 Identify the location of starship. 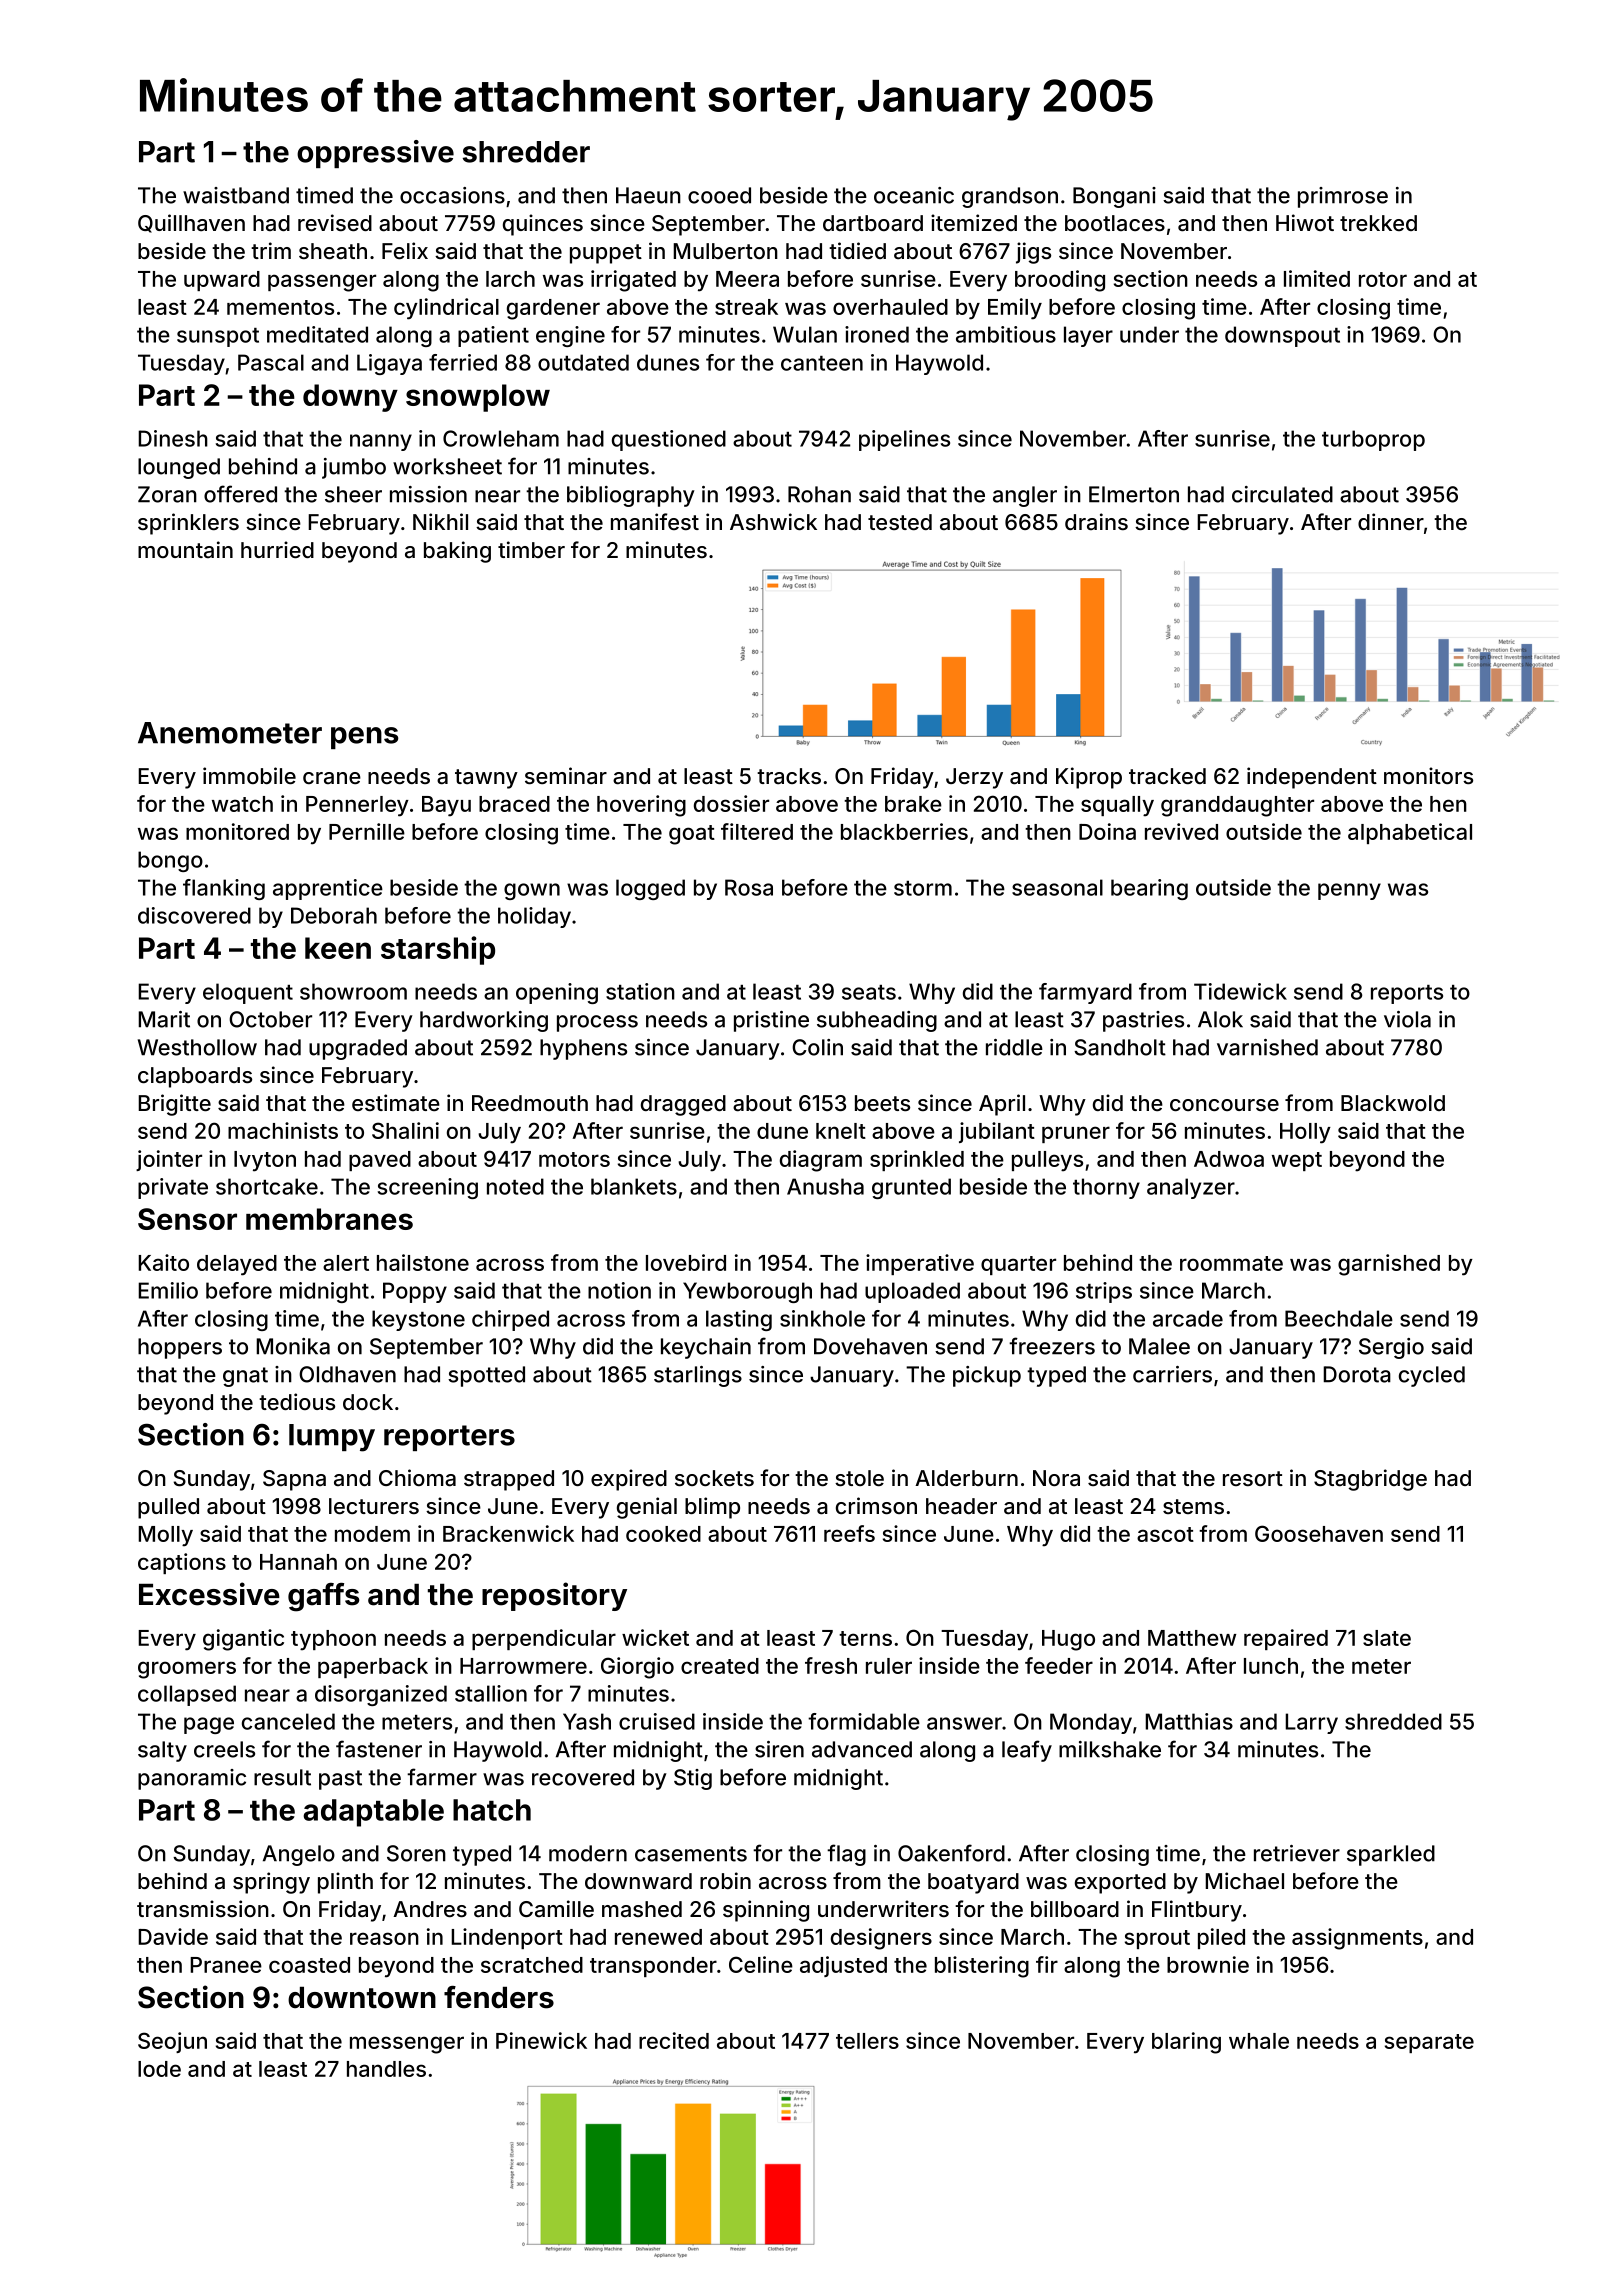
(438, 950).
